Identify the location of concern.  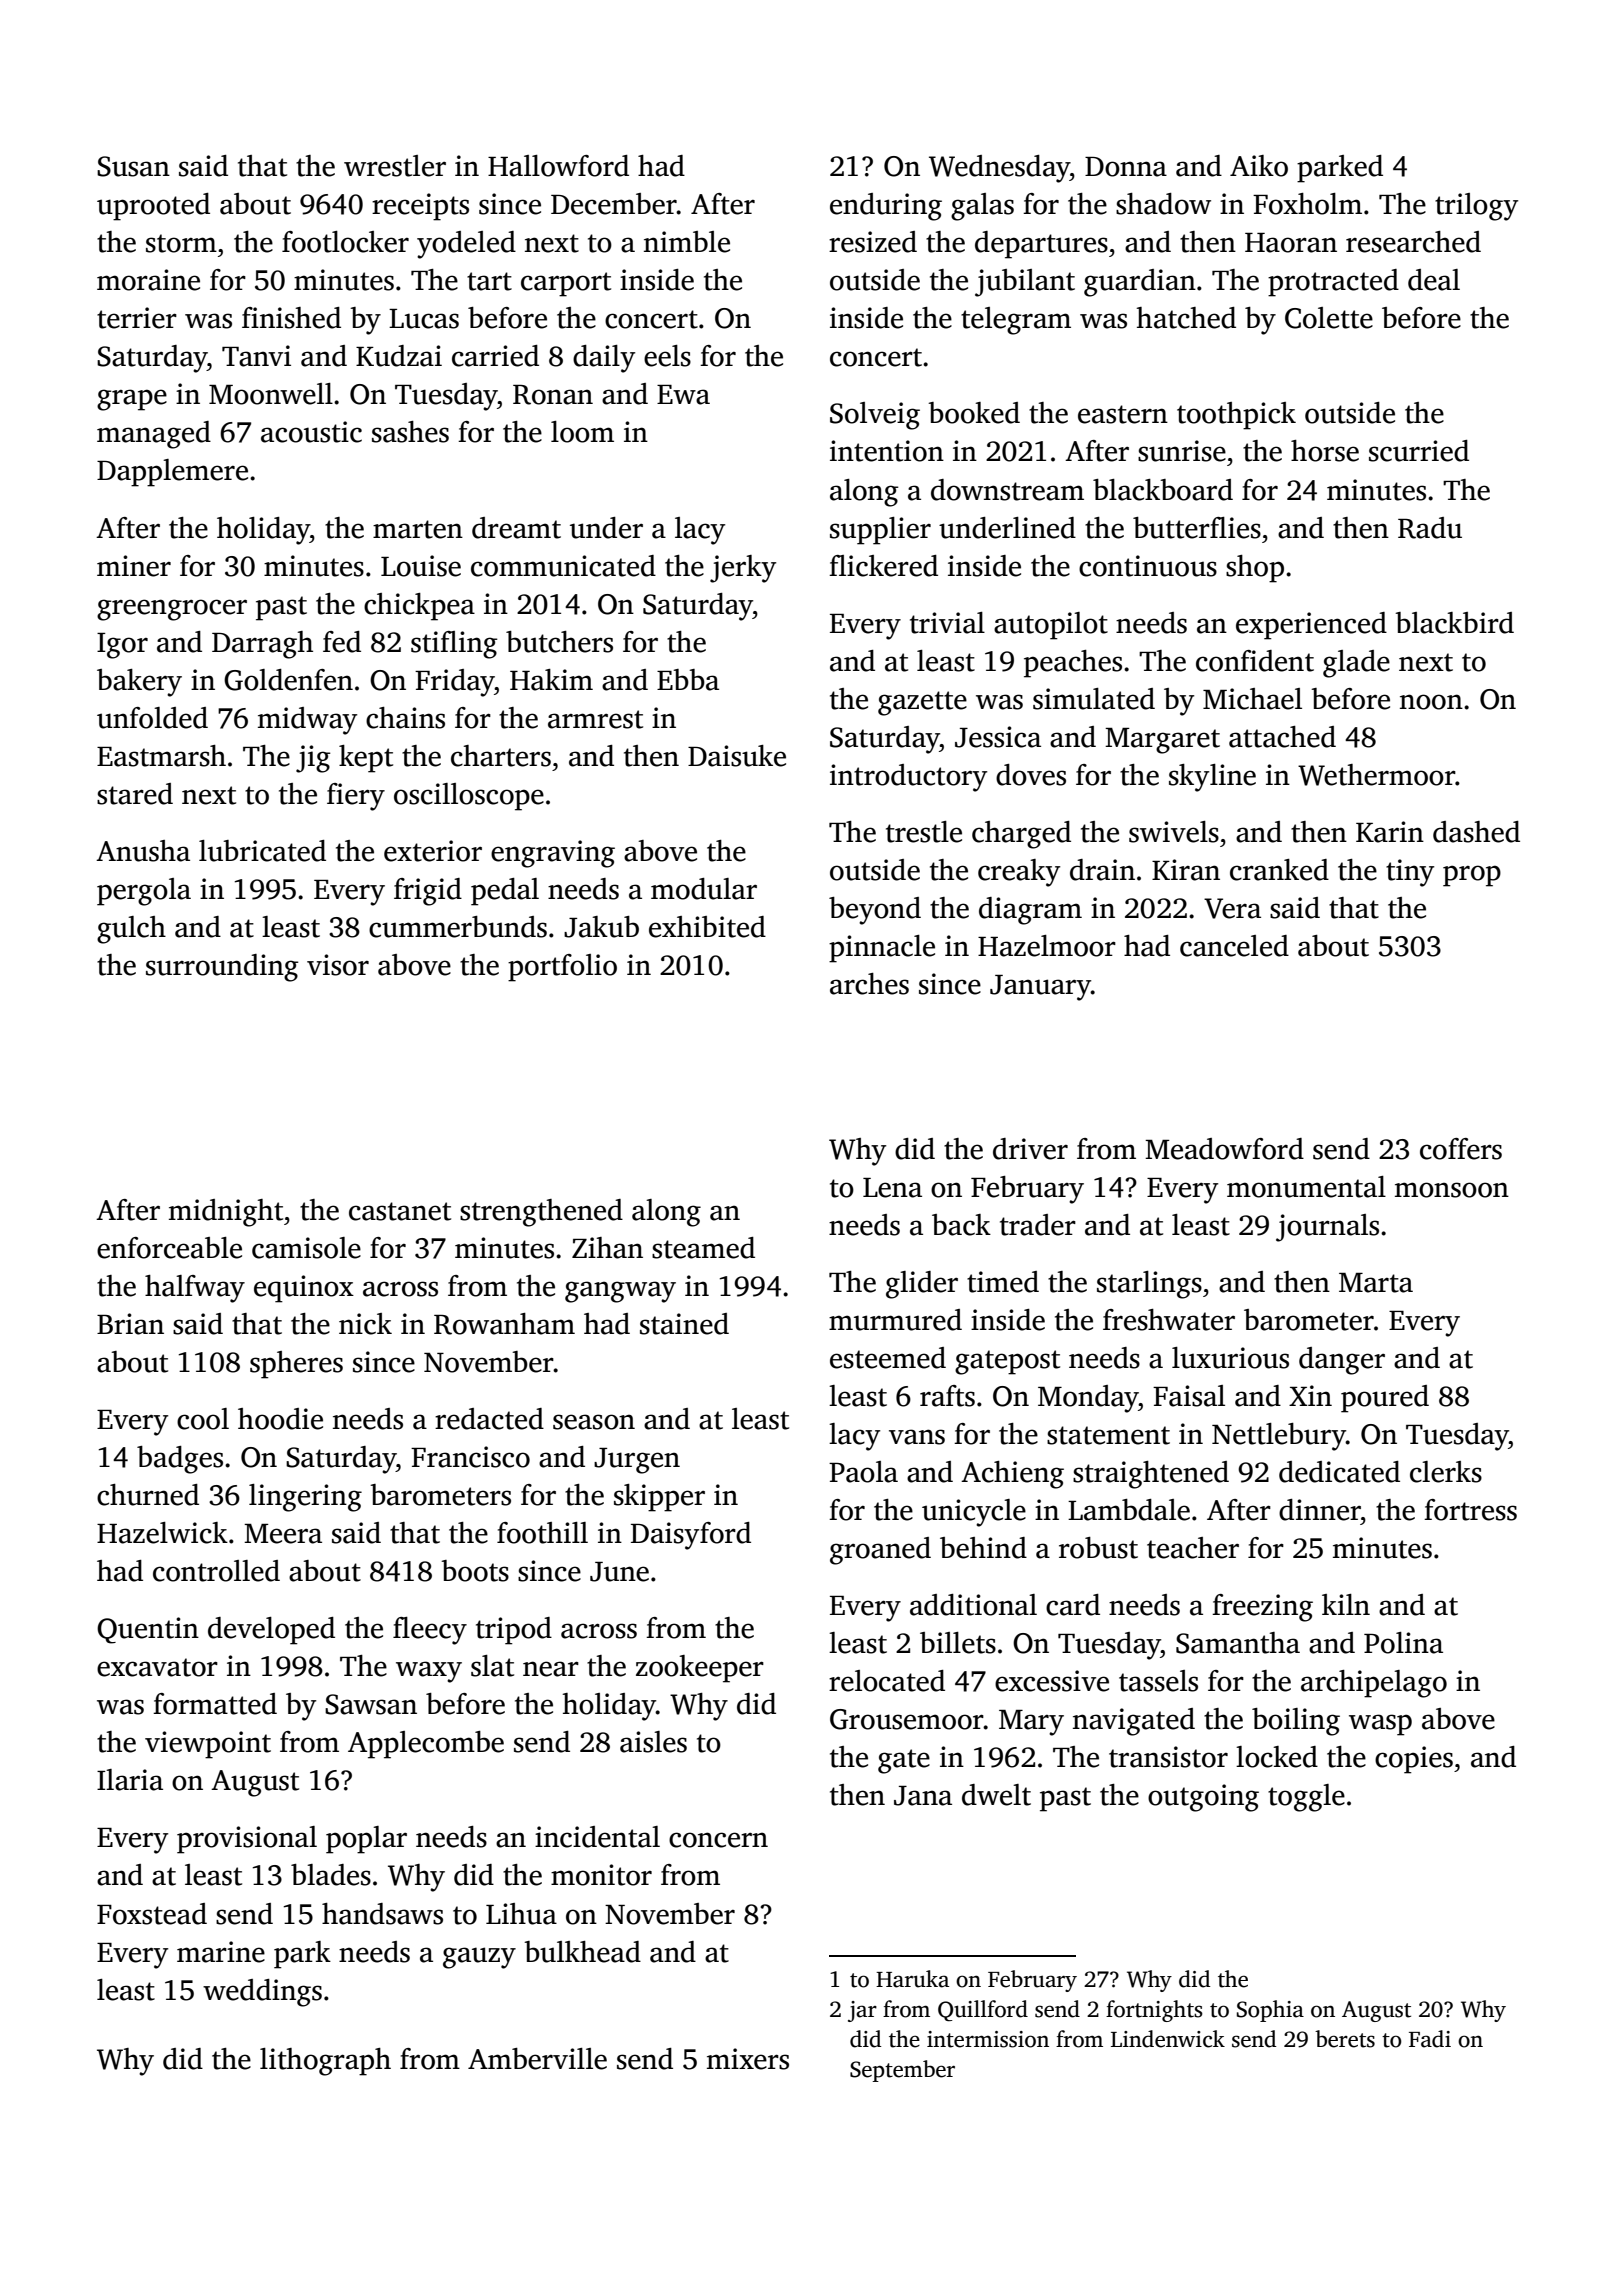
(718, 1840).
